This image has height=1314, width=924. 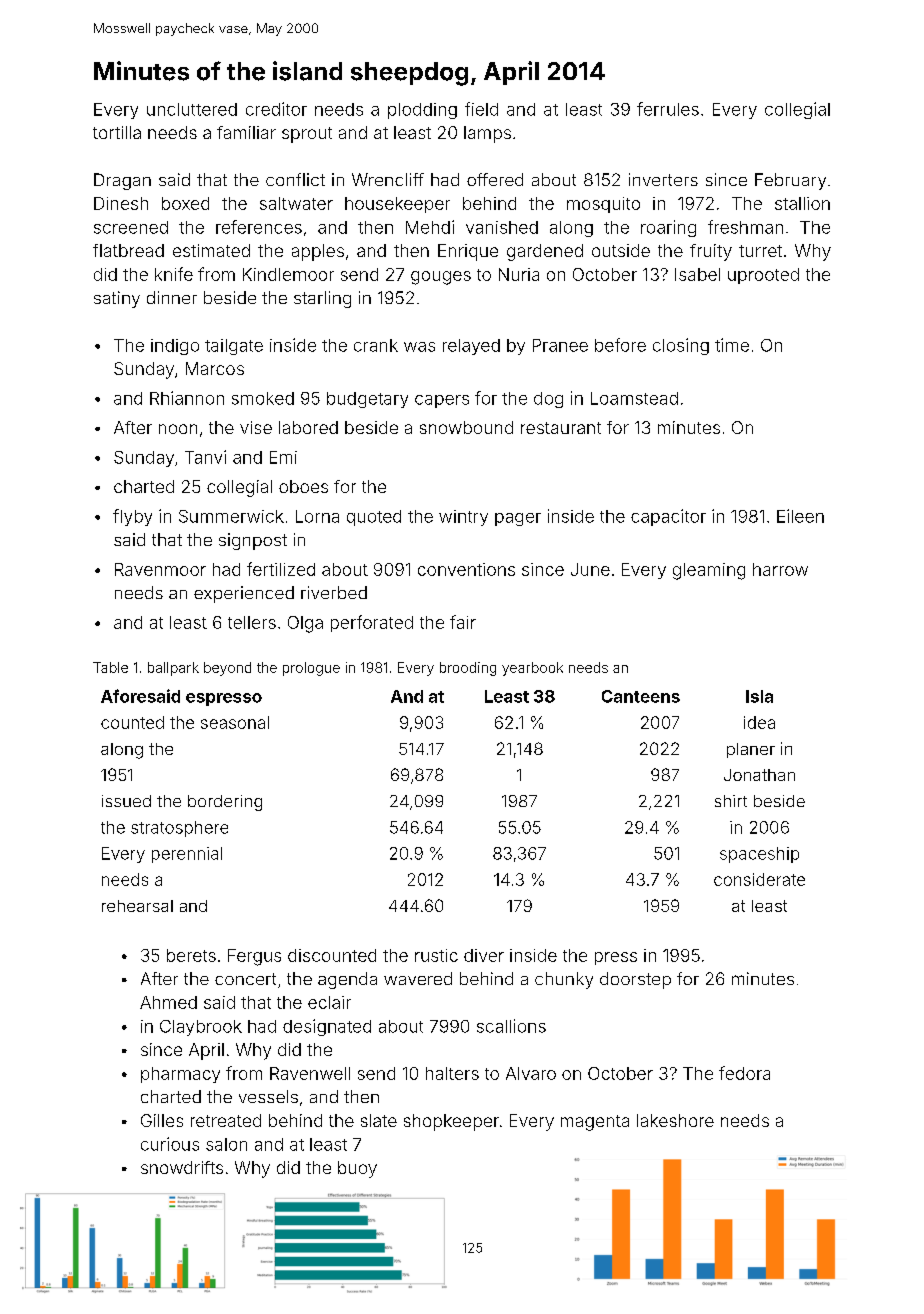 I want to click on capacitor, so click(x=668, y=517).
